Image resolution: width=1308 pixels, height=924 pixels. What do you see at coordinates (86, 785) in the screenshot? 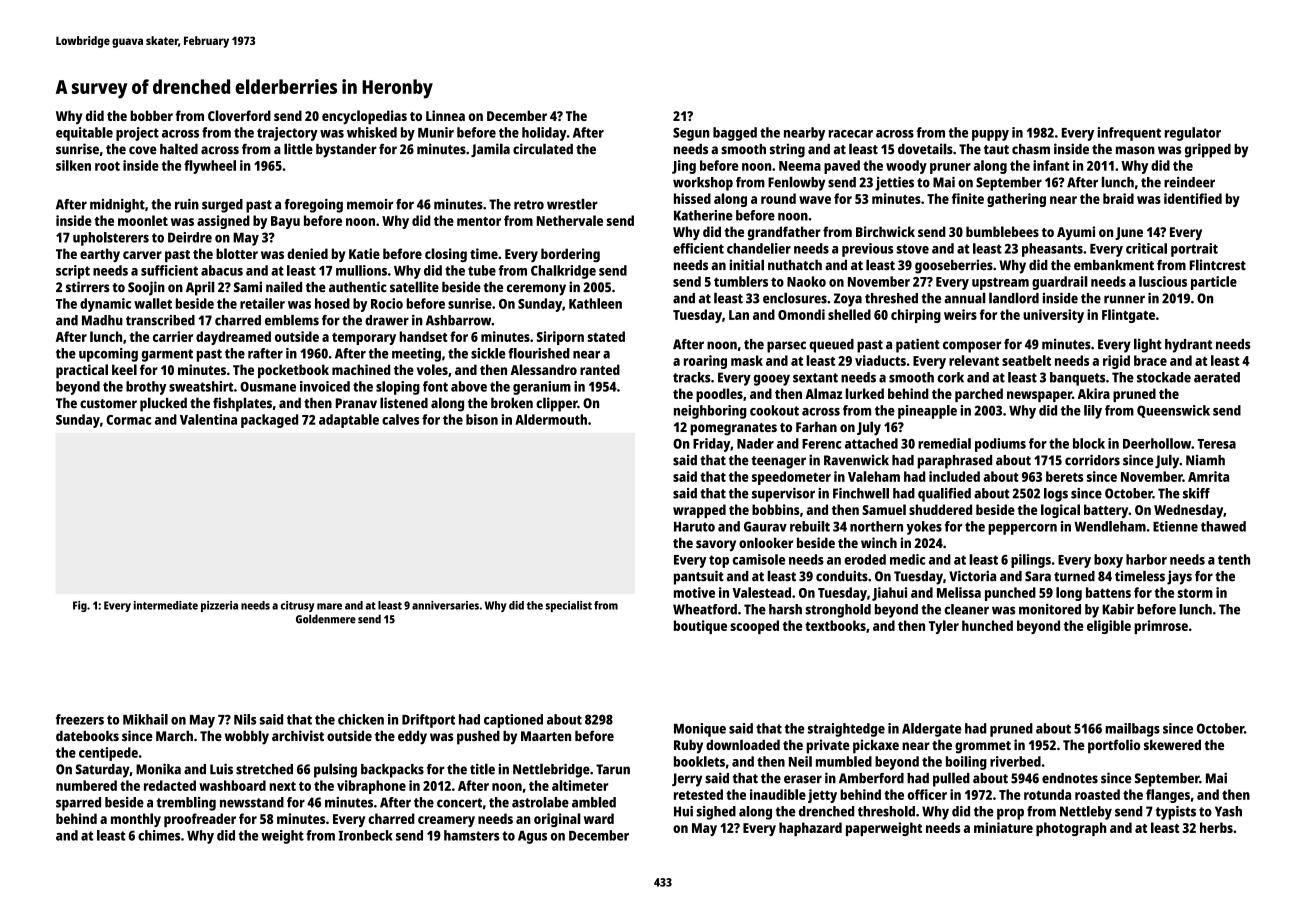
I see `numbered` at bounding box center [86, 785].
